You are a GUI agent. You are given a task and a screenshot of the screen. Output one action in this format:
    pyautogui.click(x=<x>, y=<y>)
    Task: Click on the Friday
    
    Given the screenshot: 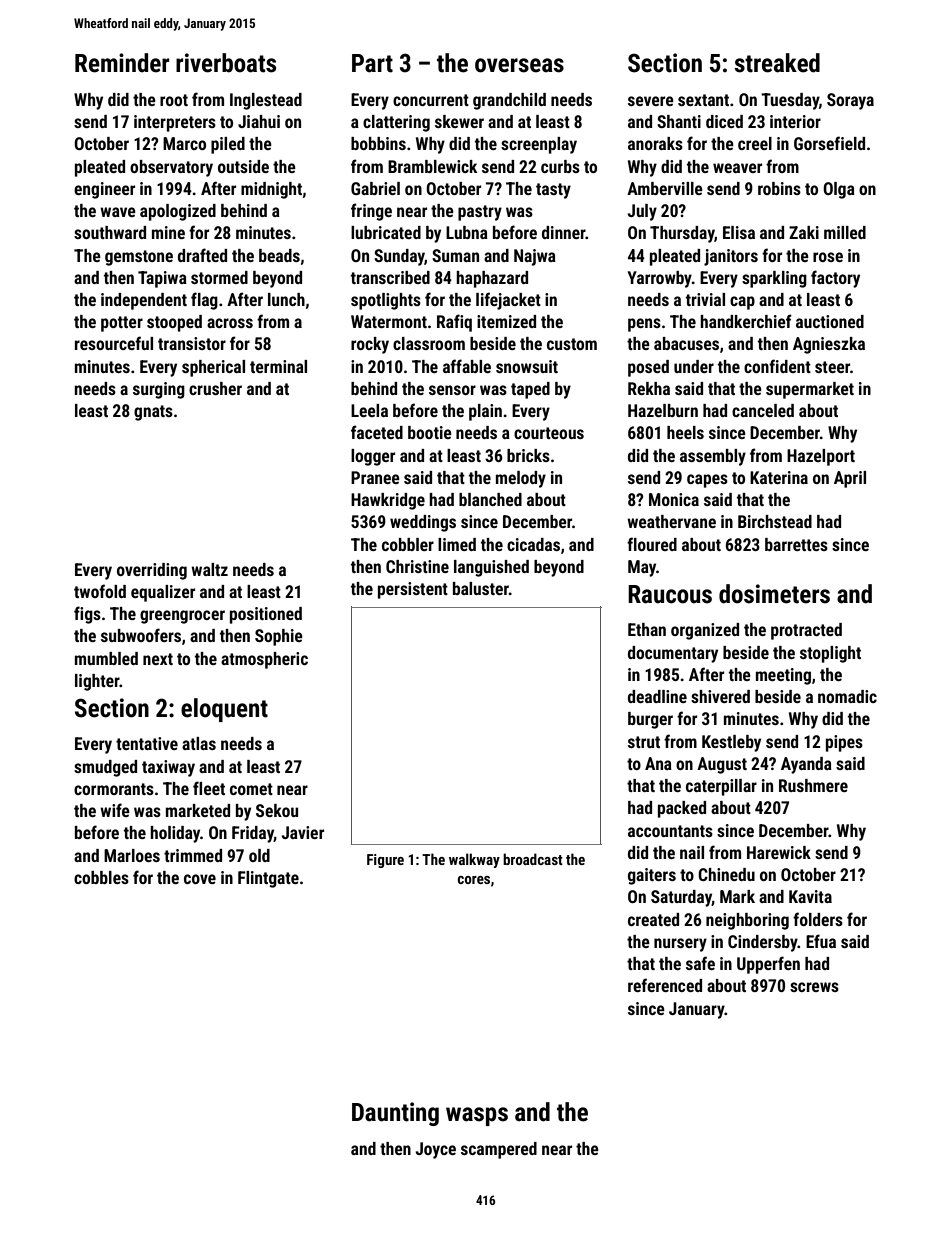 What is the action you would take?
    pyautogui.click(x=253, y=834)
